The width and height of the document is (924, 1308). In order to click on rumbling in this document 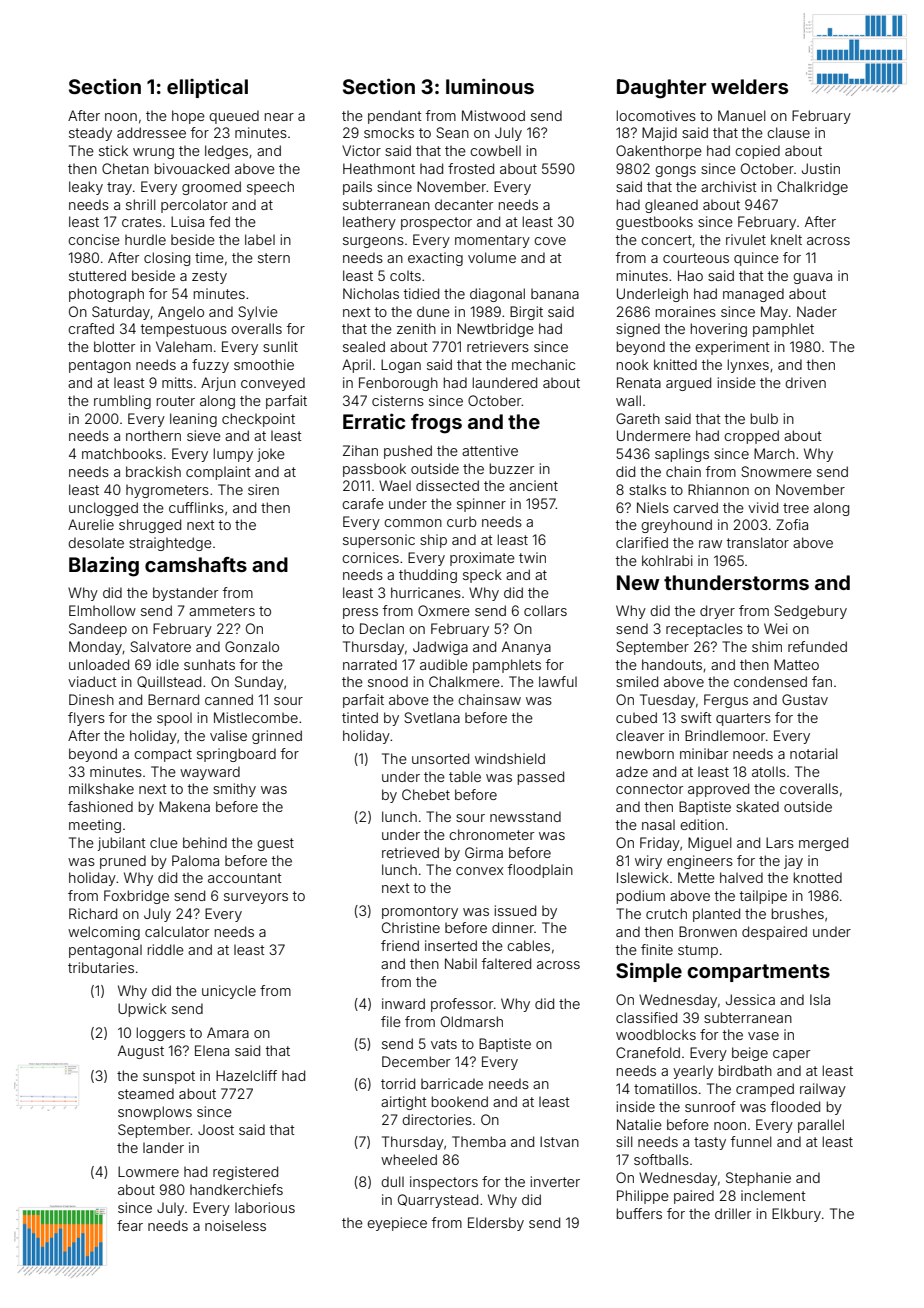, I will do `click(122, 402)`.
